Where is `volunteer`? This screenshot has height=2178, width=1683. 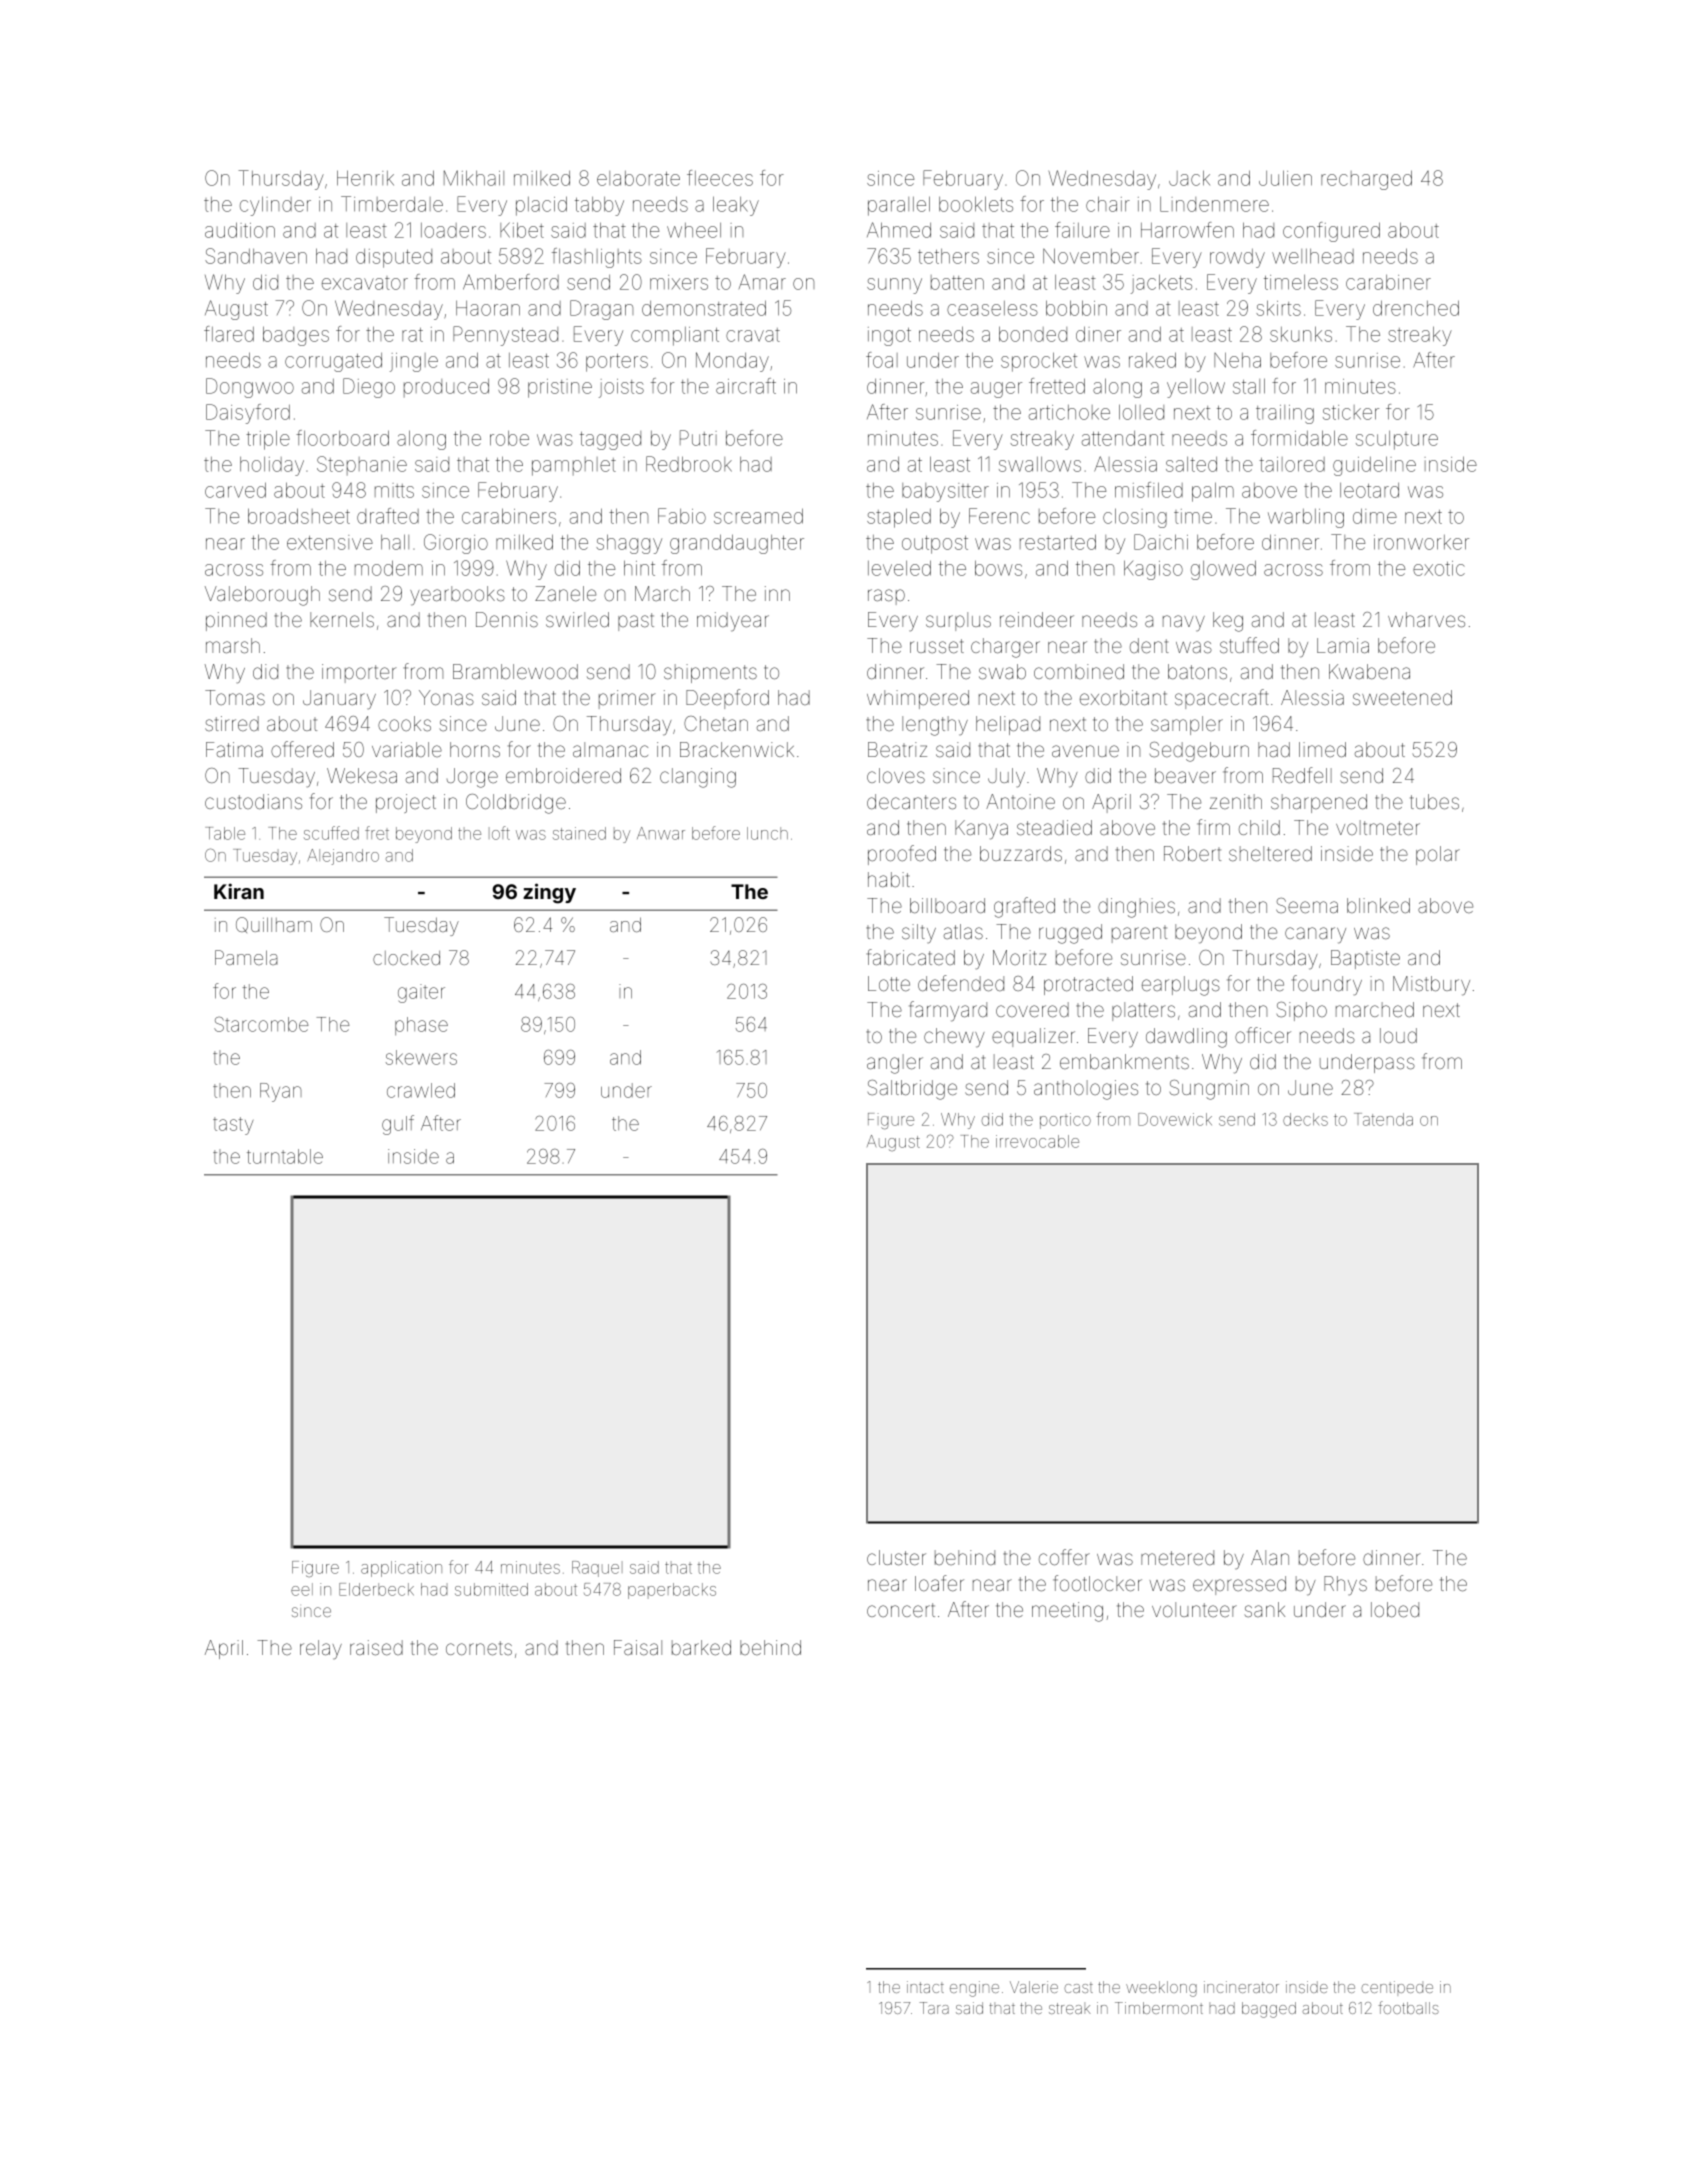 volunteer is located at coordinates (1194, 1609).
